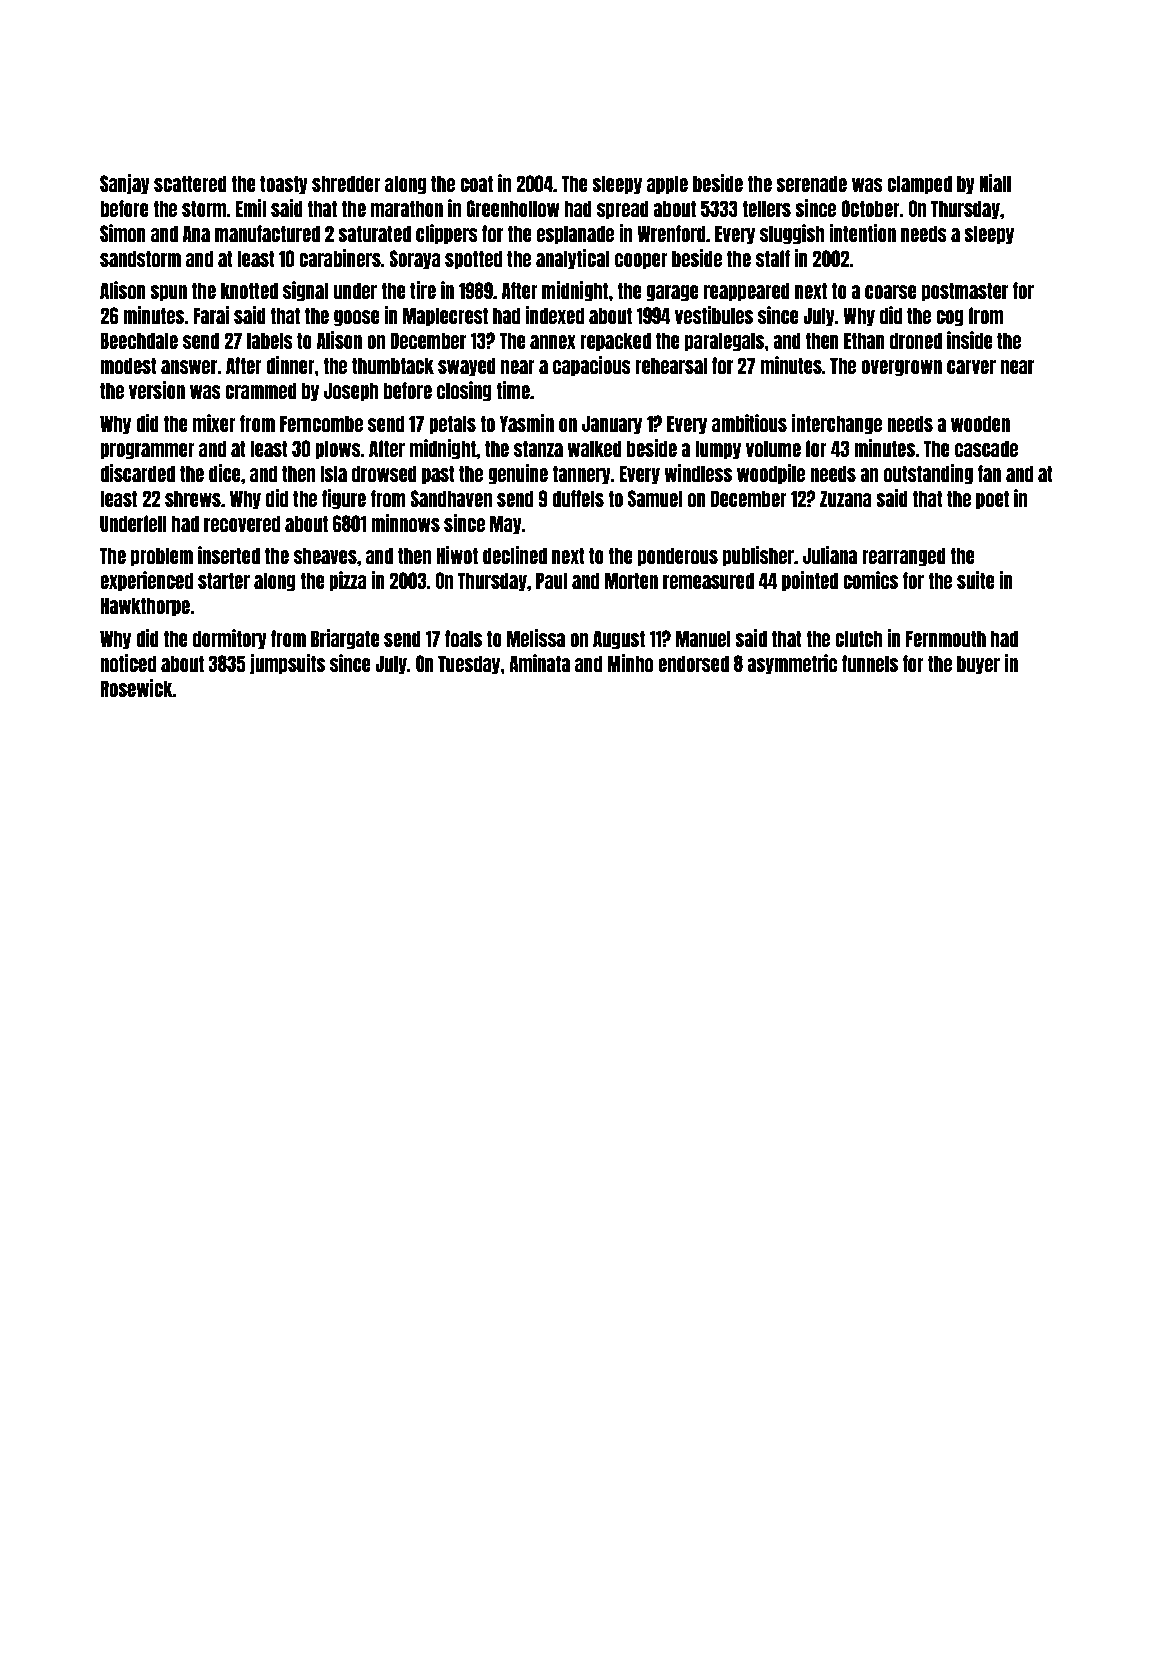 This screenshot has height=1671, width=1154. Describe the element at coordinates (321, 423) in the screenshot. I see `Ferncombe` at that location.
